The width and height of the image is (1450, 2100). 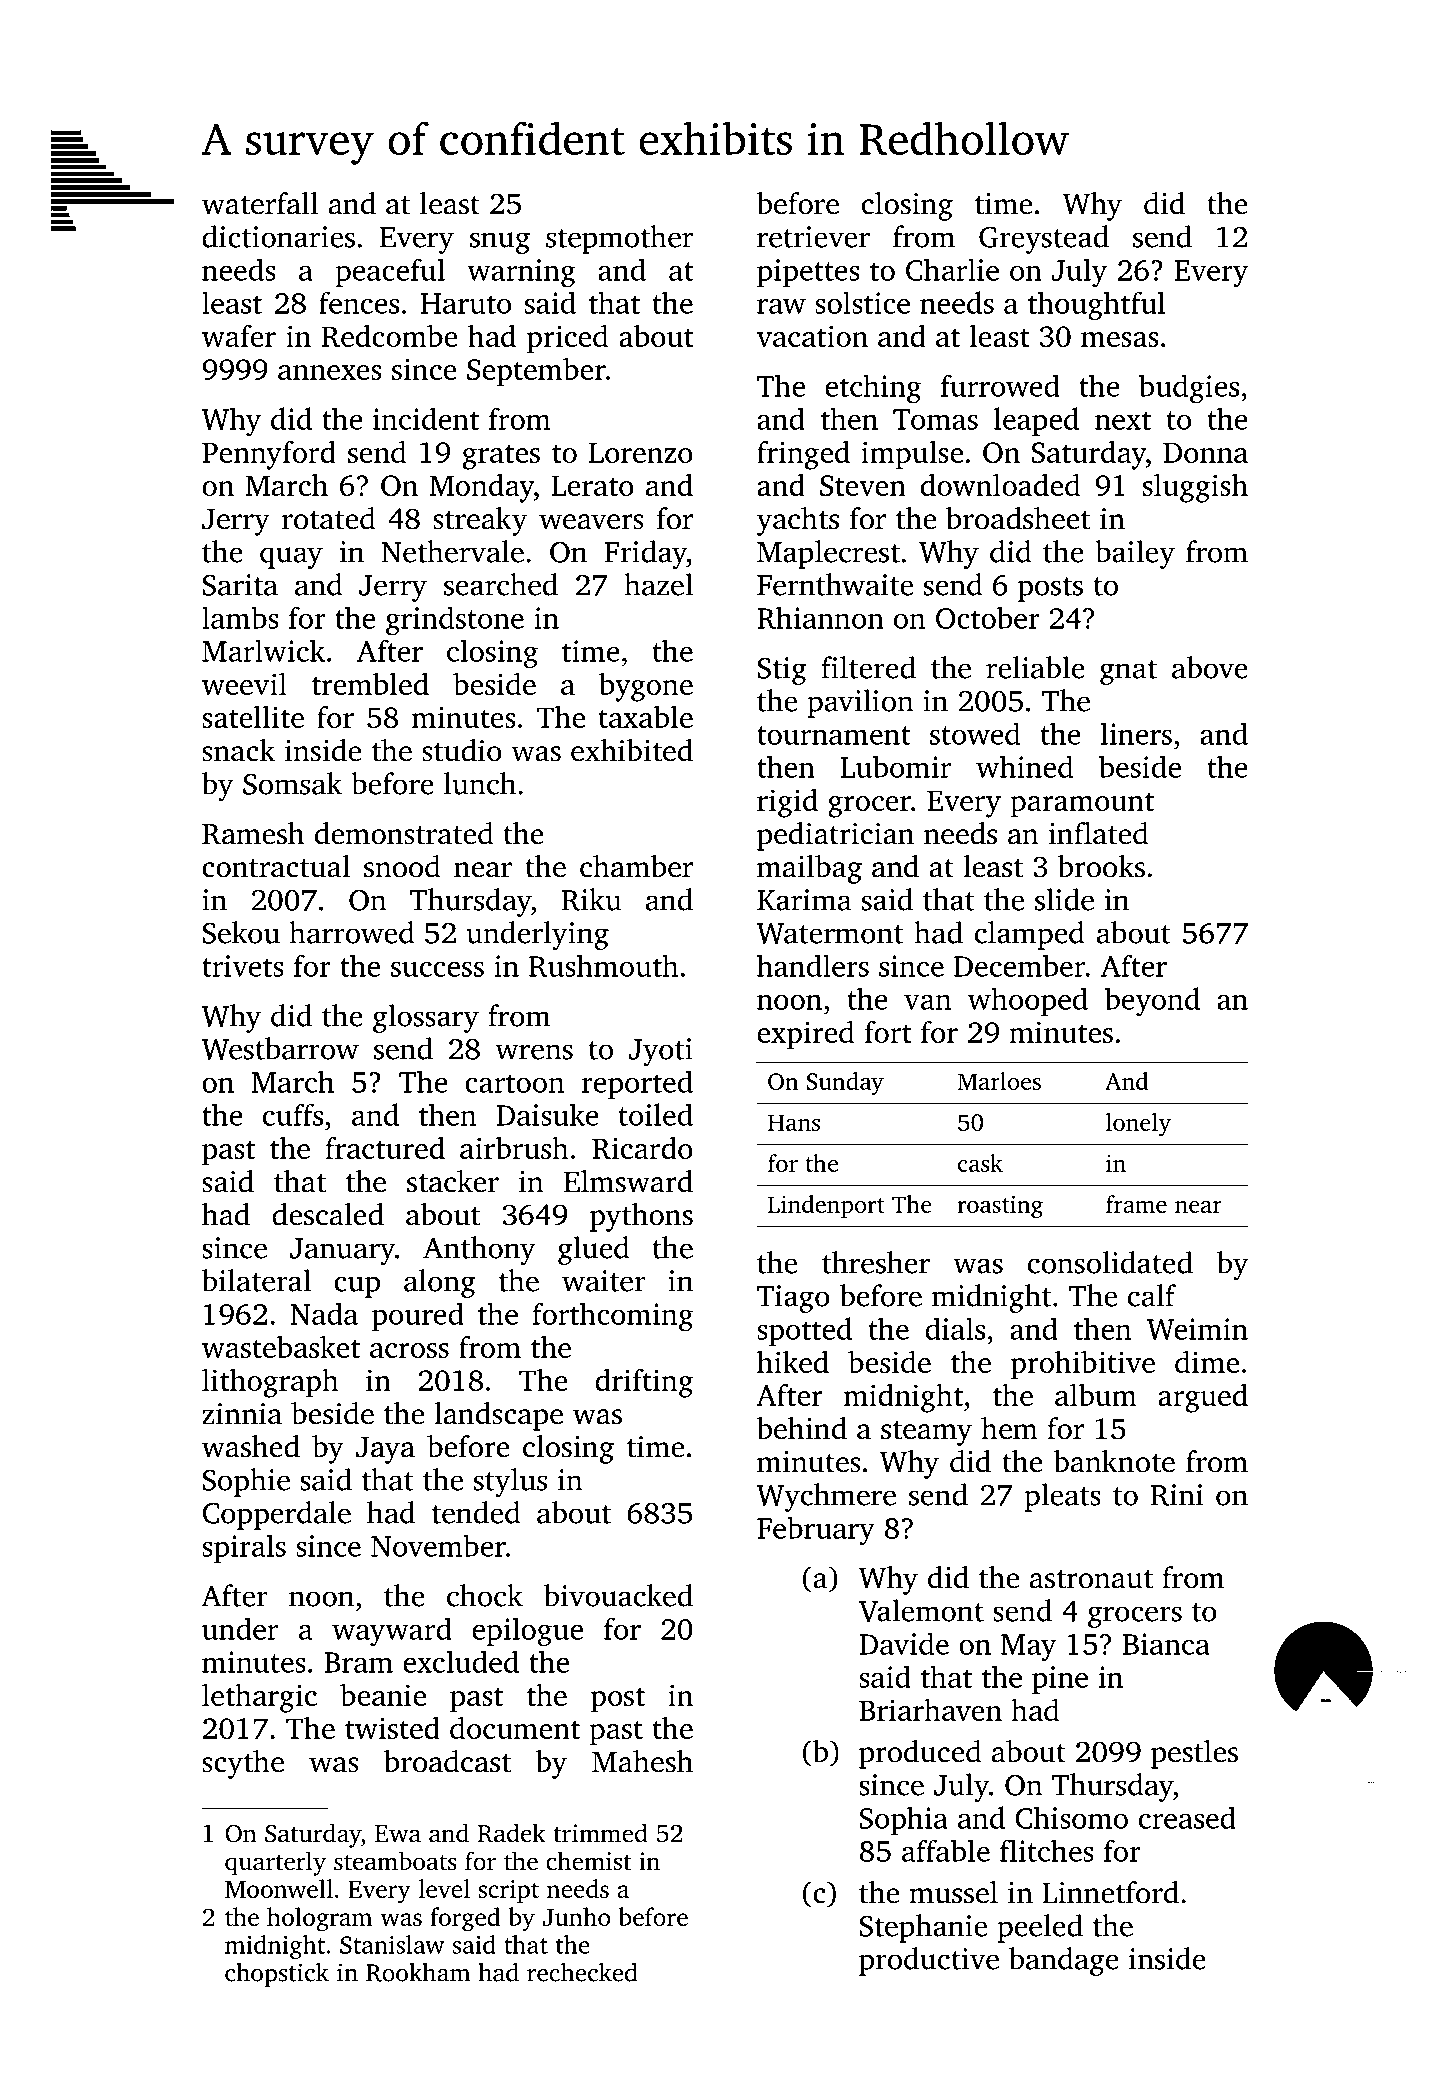 I want to click on Ricardo, so click(x=642, y=1148).
